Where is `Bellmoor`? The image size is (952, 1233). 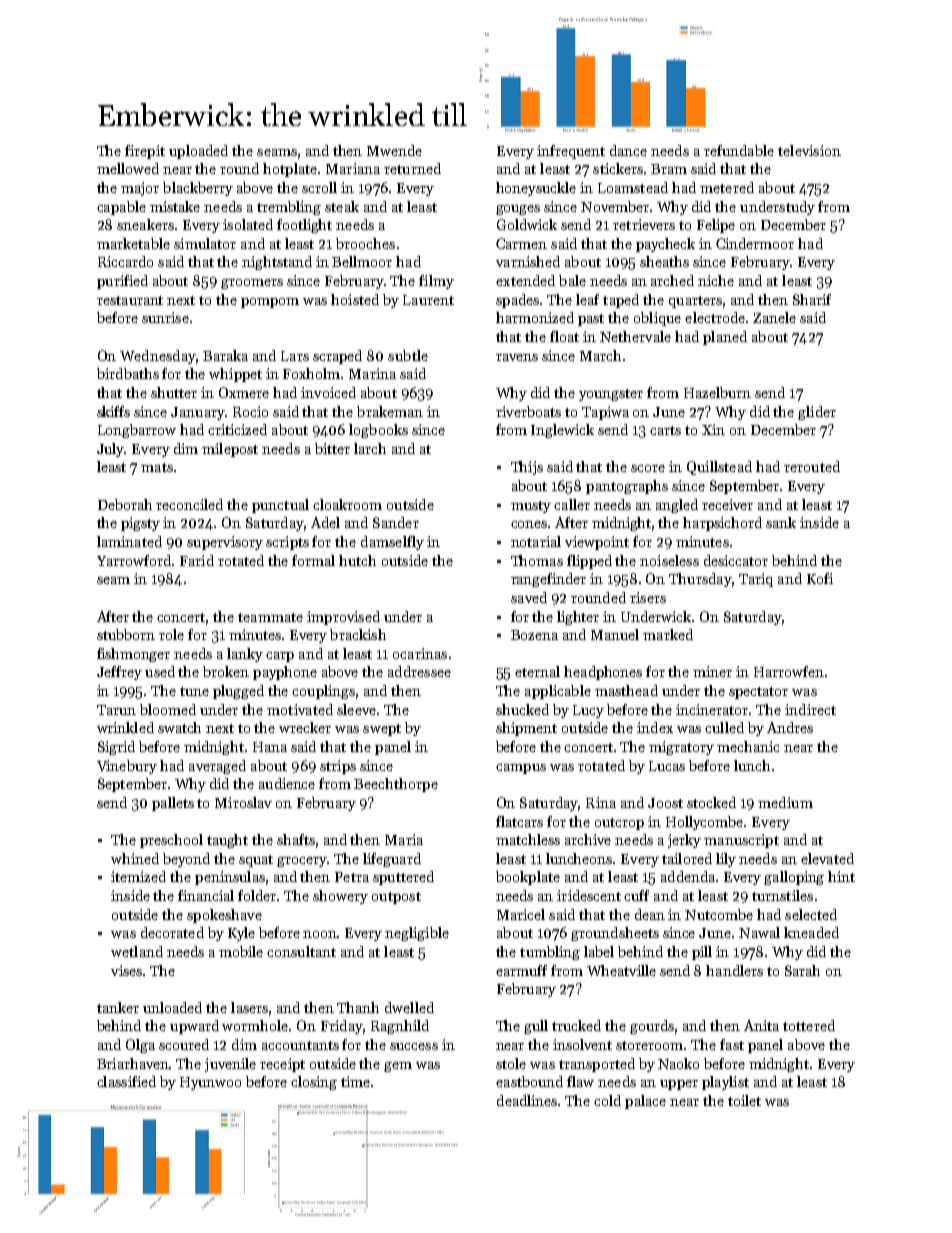
Bellmoor is located at coordinates (362, 261).
